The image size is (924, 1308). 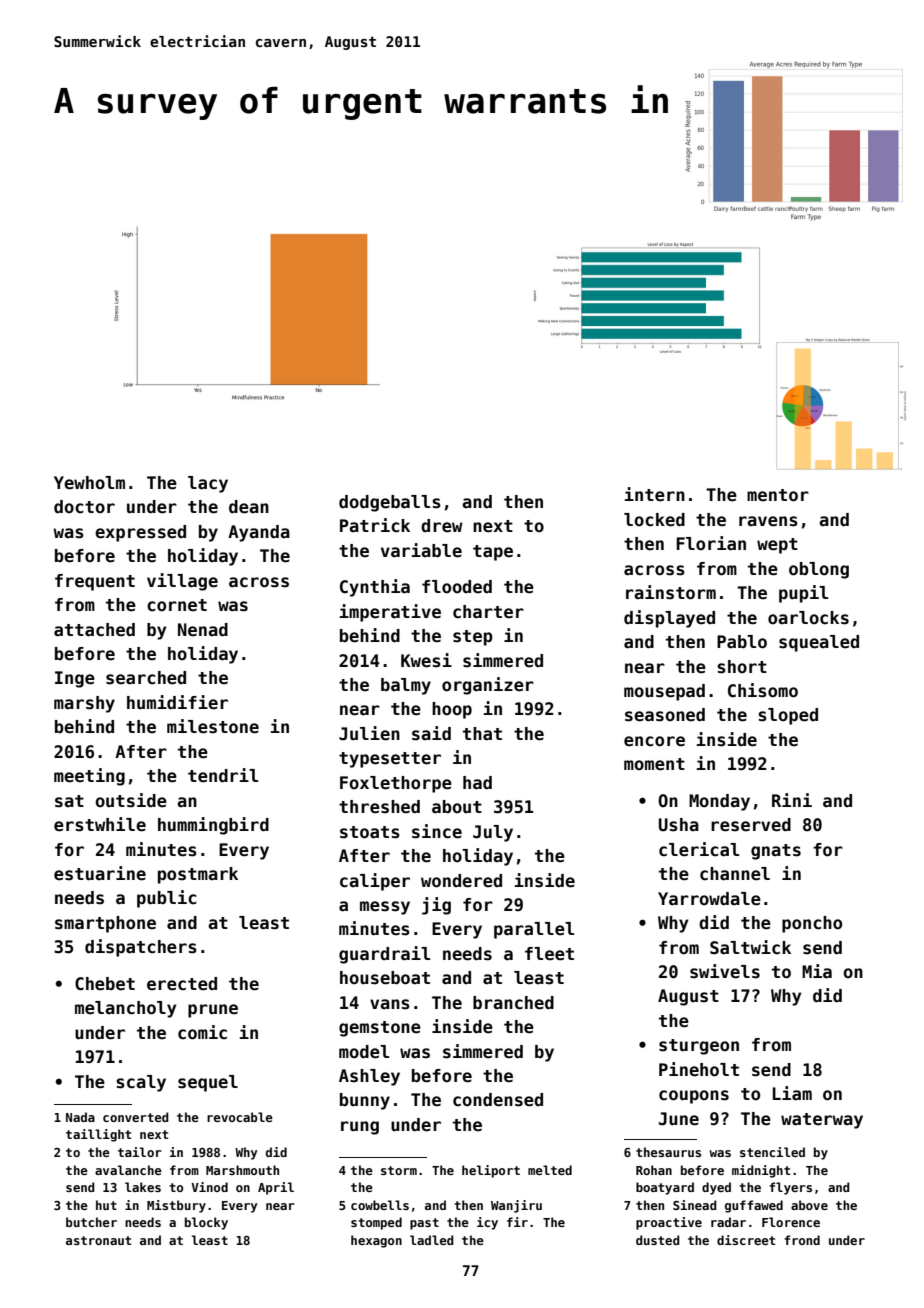 What do you see at coordinates (384, 955) in the page?
I see `guardrail` at bounding box center [384, 955].
